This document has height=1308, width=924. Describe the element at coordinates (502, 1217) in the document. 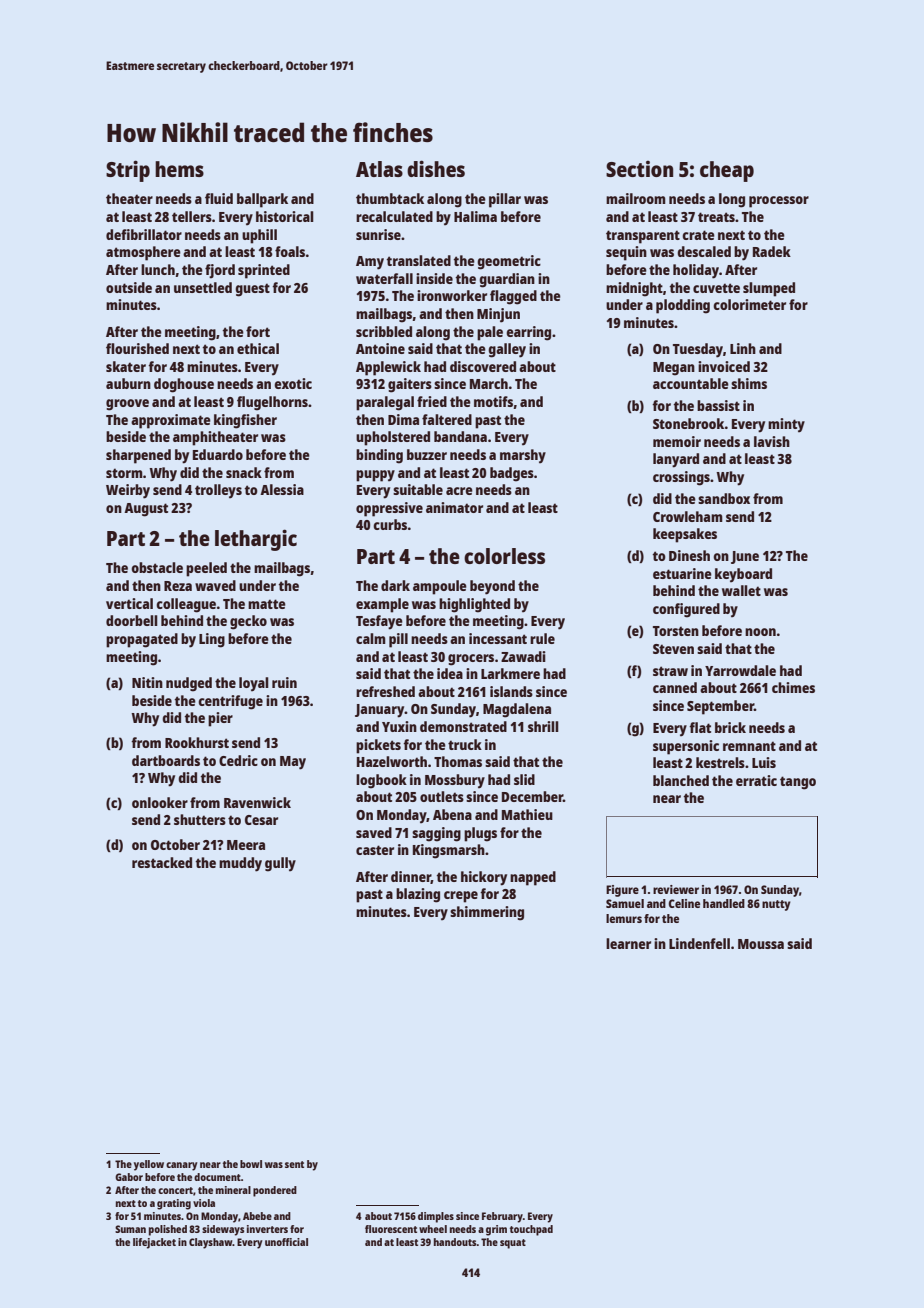

I see `February` at that location.
